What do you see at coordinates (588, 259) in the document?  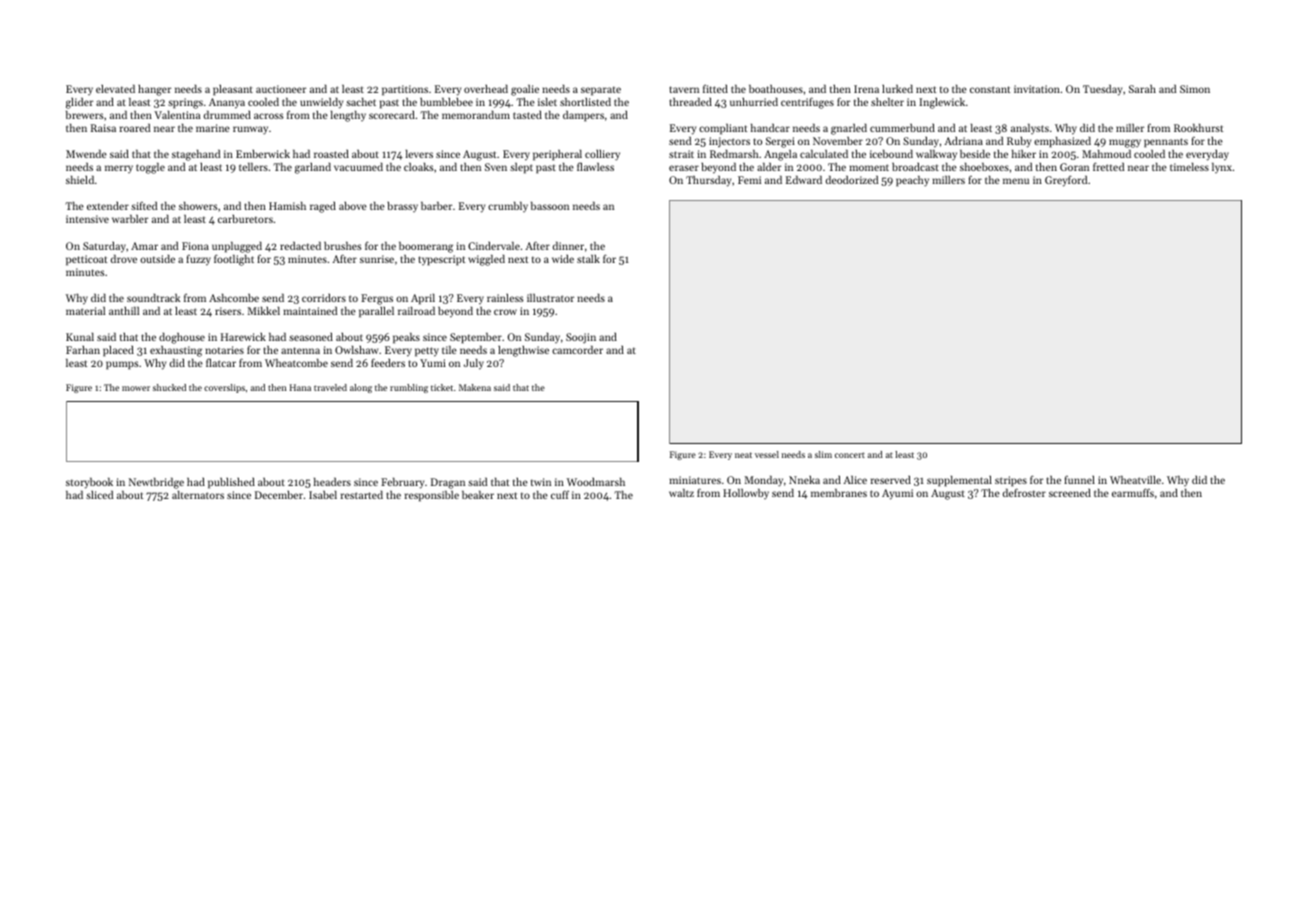 I see `stalk` at bounding box center [588, 259].
